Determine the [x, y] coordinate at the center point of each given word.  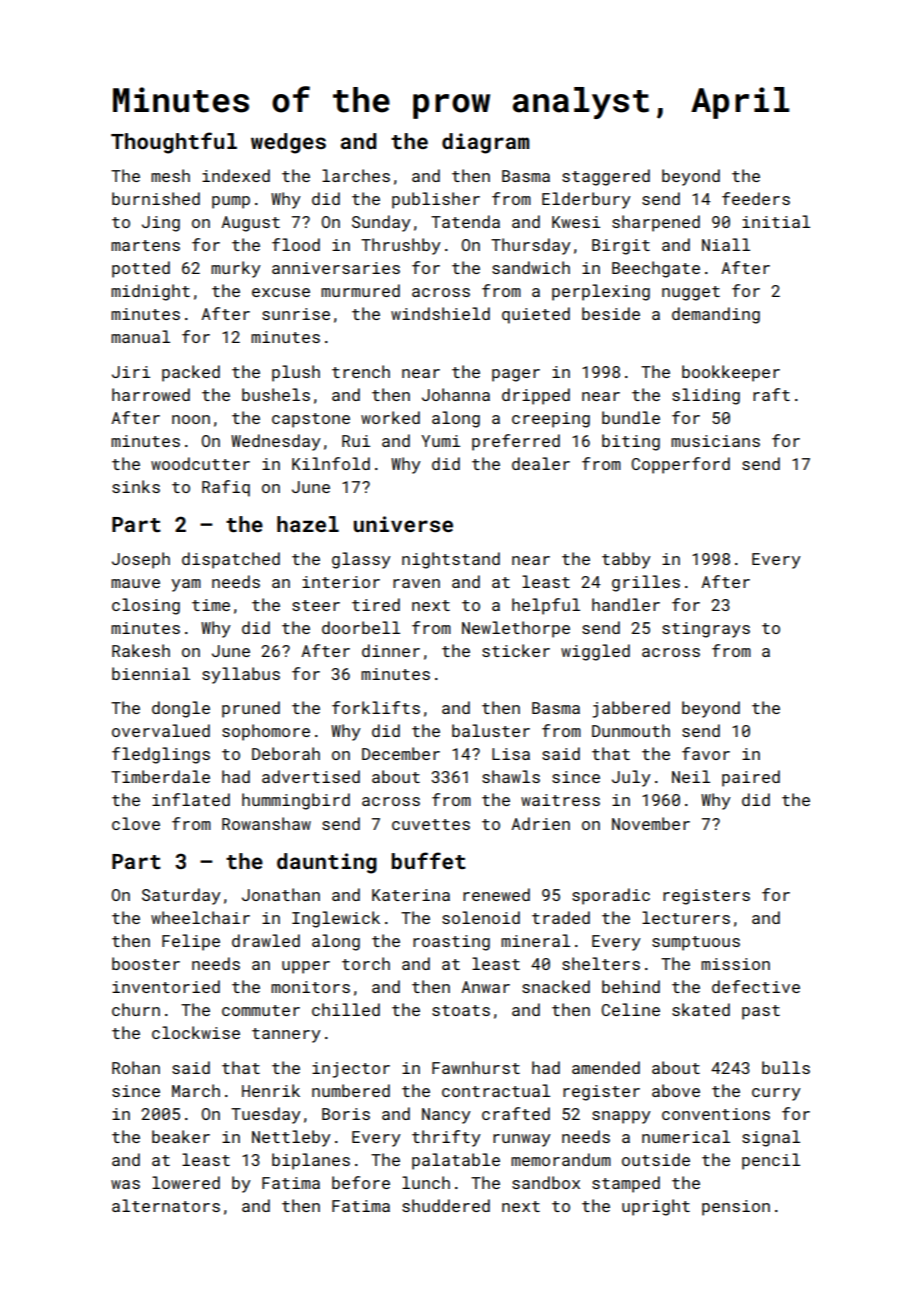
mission [735, 964]
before [361, 1182]
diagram [485, 143]
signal [771, 1138]
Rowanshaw [266, 823]
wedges [288, 143]
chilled [346, 1009]
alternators [166, 1205]
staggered [606, 177]
